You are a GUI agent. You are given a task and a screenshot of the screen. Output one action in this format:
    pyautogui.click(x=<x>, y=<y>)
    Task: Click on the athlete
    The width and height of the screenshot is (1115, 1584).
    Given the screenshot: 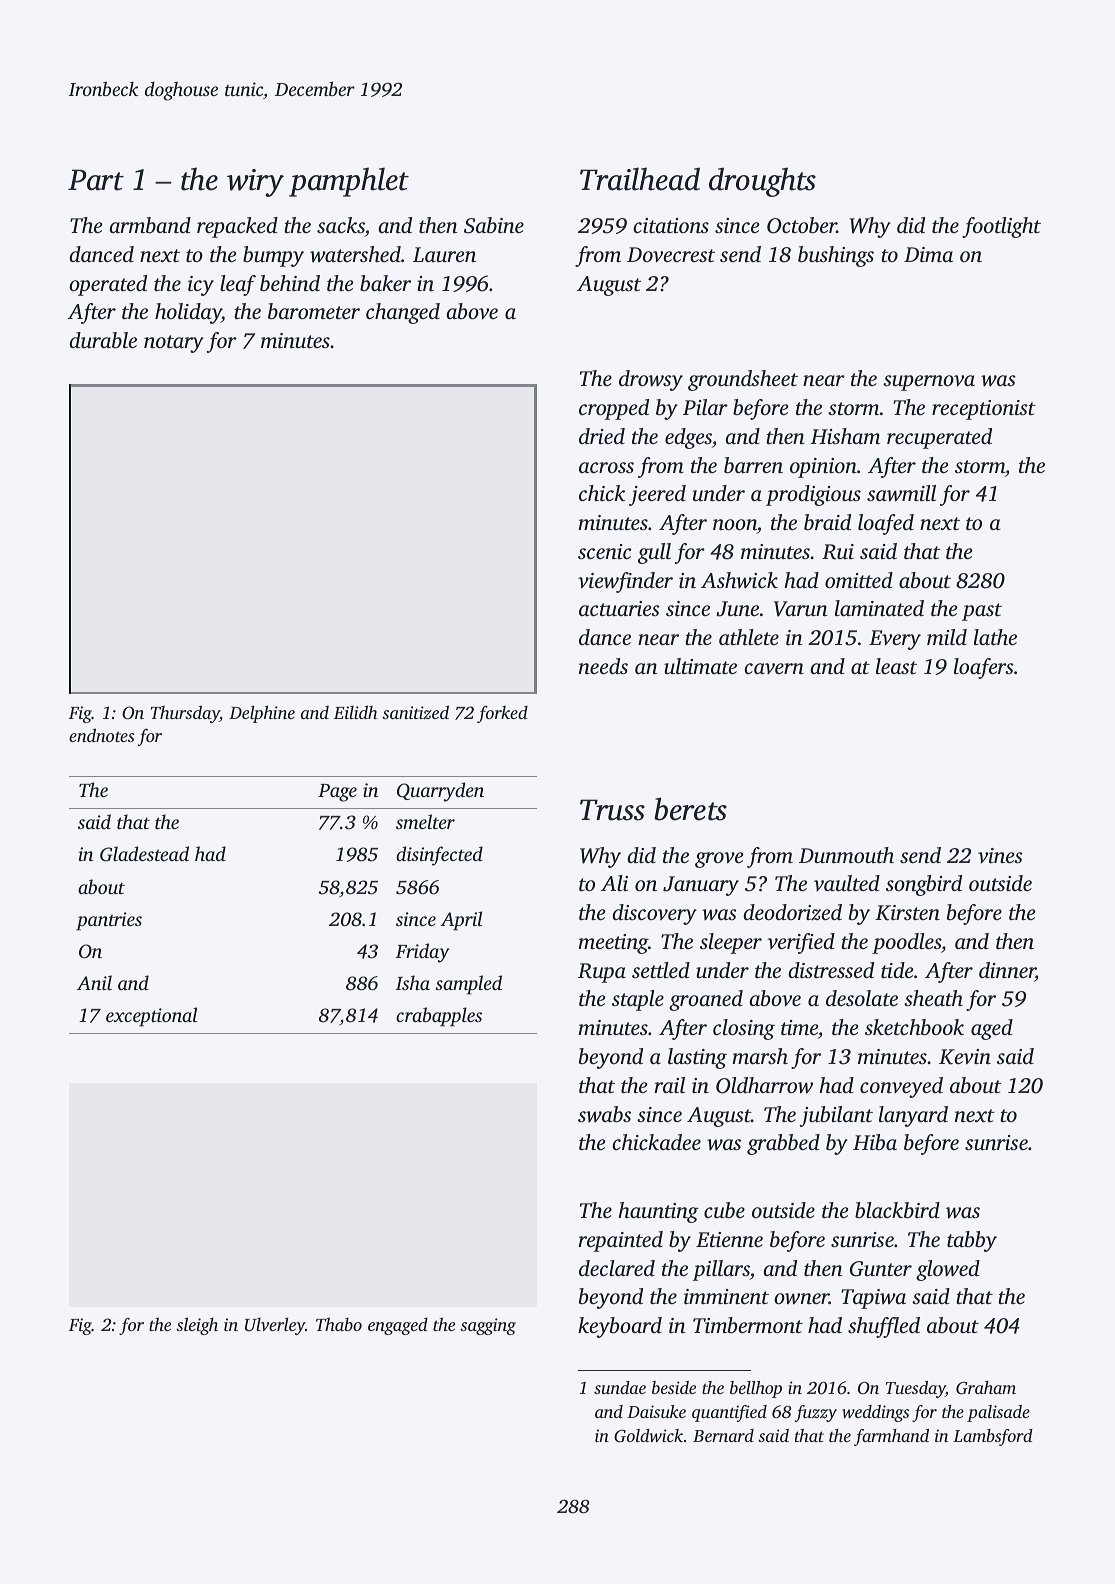 What is the action you would take?
    pyautogui.click(x=749, y=637)
